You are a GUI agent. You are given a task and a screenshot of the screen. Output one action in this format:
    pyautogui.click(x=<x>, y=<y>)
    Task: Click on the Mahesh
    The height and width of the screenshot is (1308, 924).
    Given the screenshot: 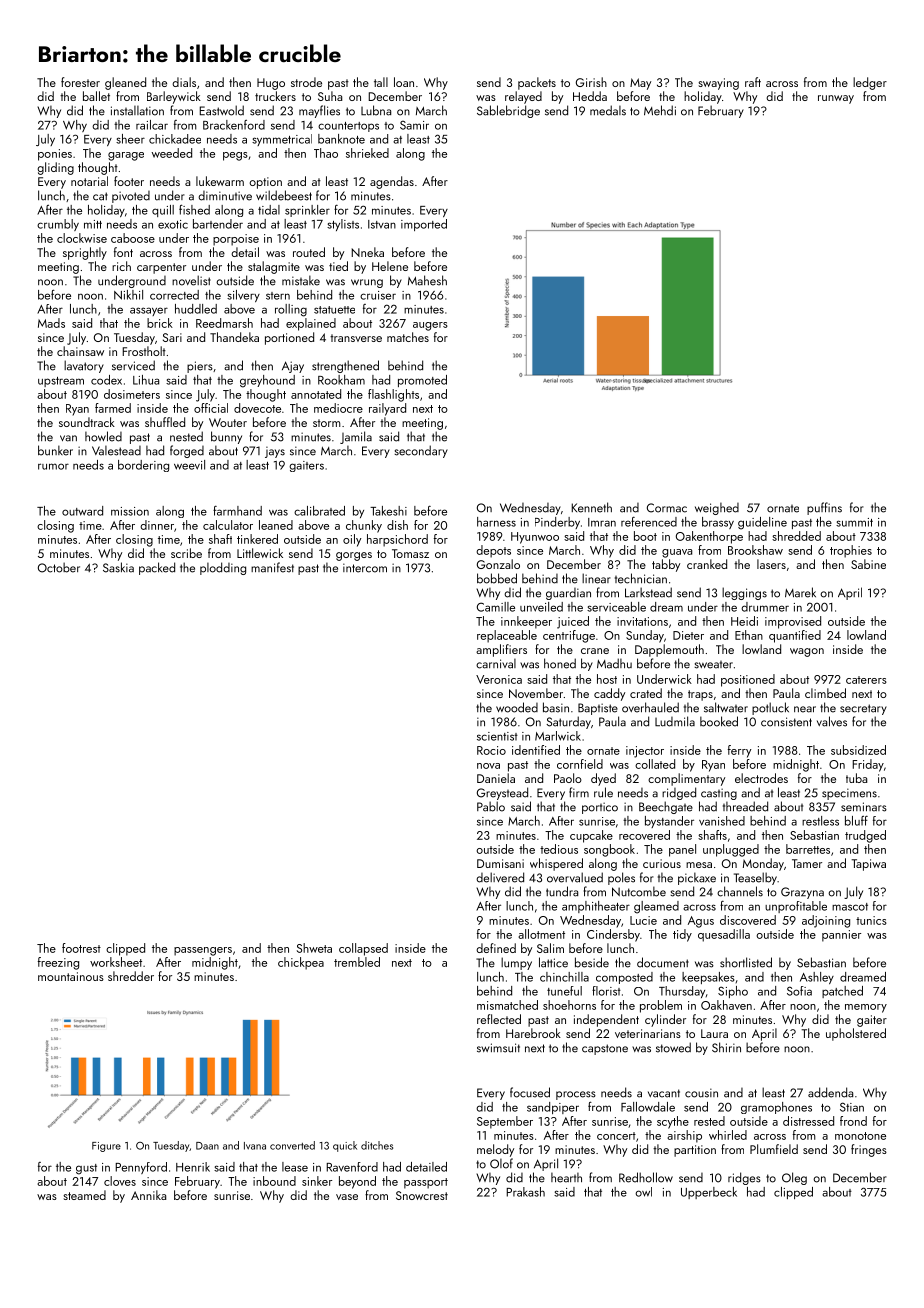 What is the action you would take?
    pyautogui.click(x=427, y=280)
